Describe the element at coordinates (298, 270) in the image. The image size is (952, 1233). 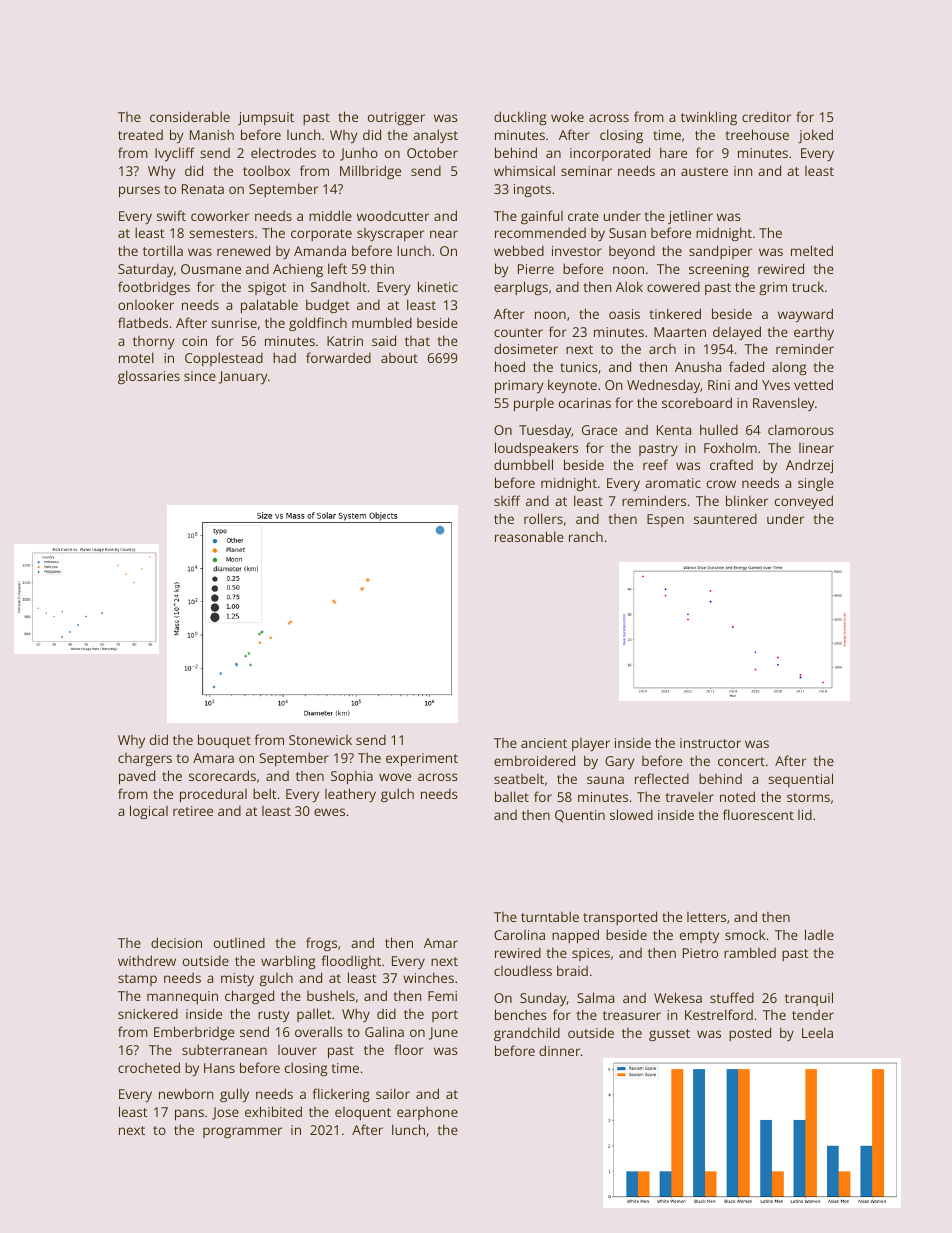
I see `Achieng` at that location.
